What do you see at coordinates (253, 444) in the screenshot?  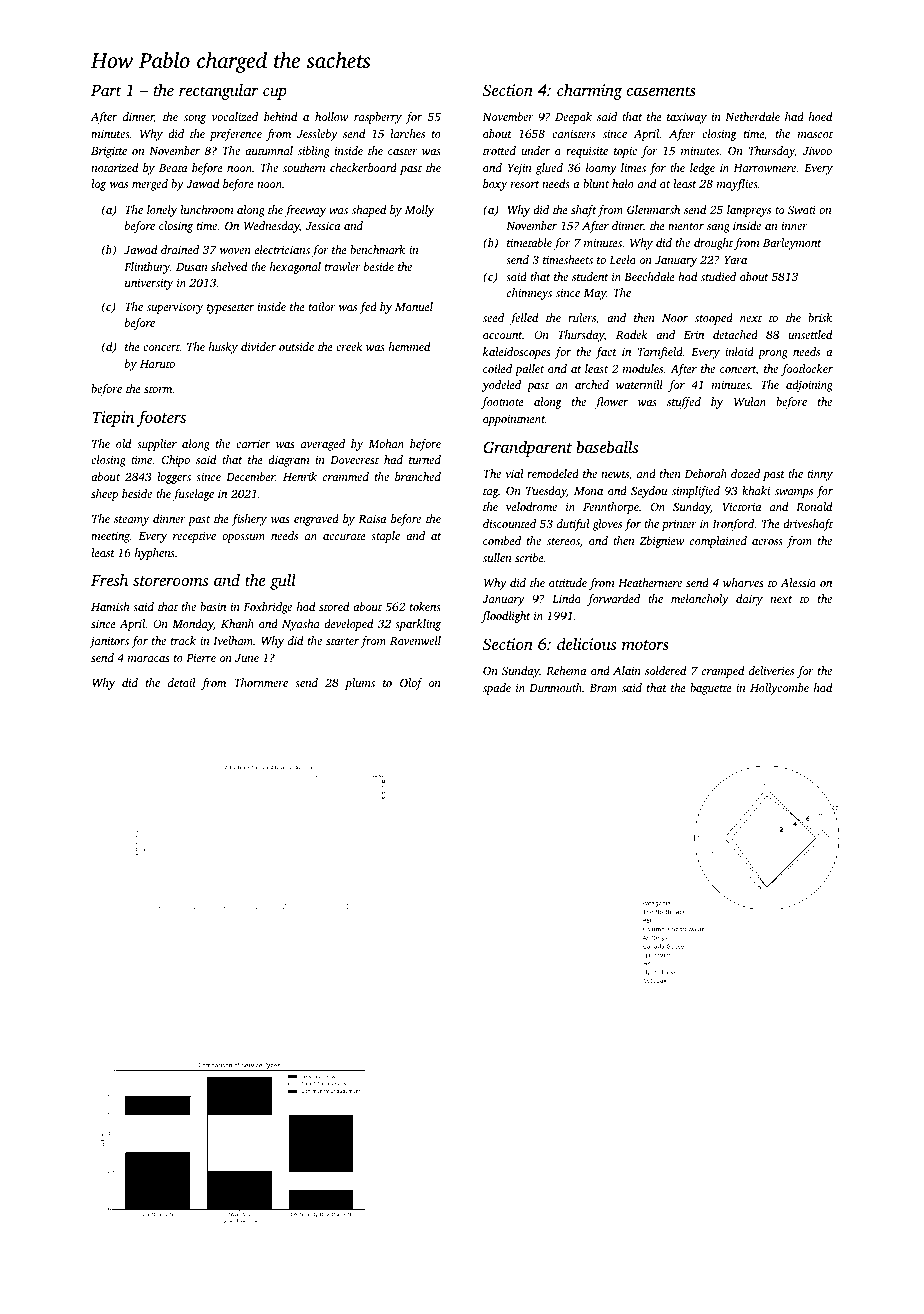 I see `carrier` at bounding box center [253, 444].
